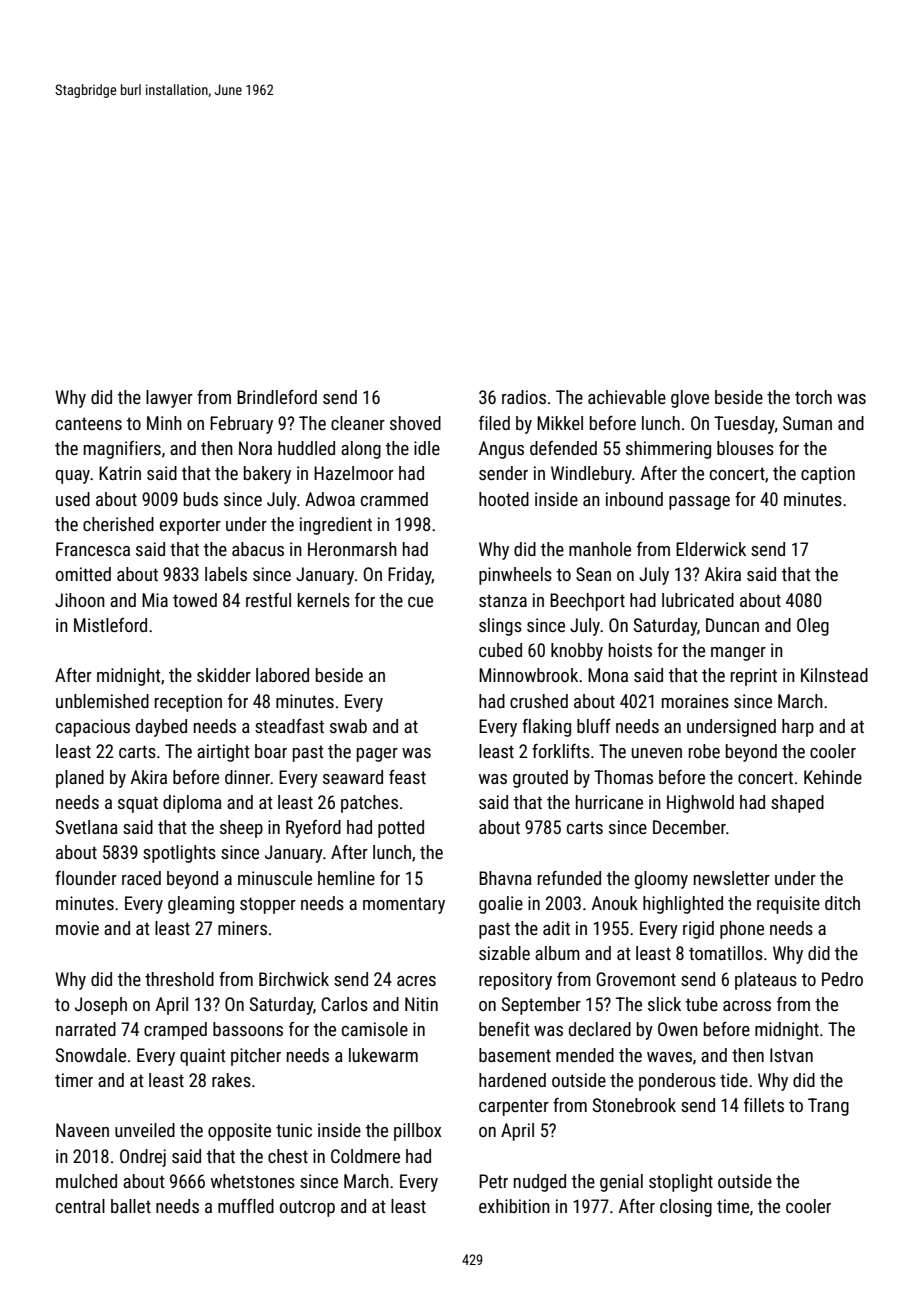 The image size is (924, 1311). Describe the element at coordinates (668, 450) in the screenshot. I see `shimmering` at that location.
